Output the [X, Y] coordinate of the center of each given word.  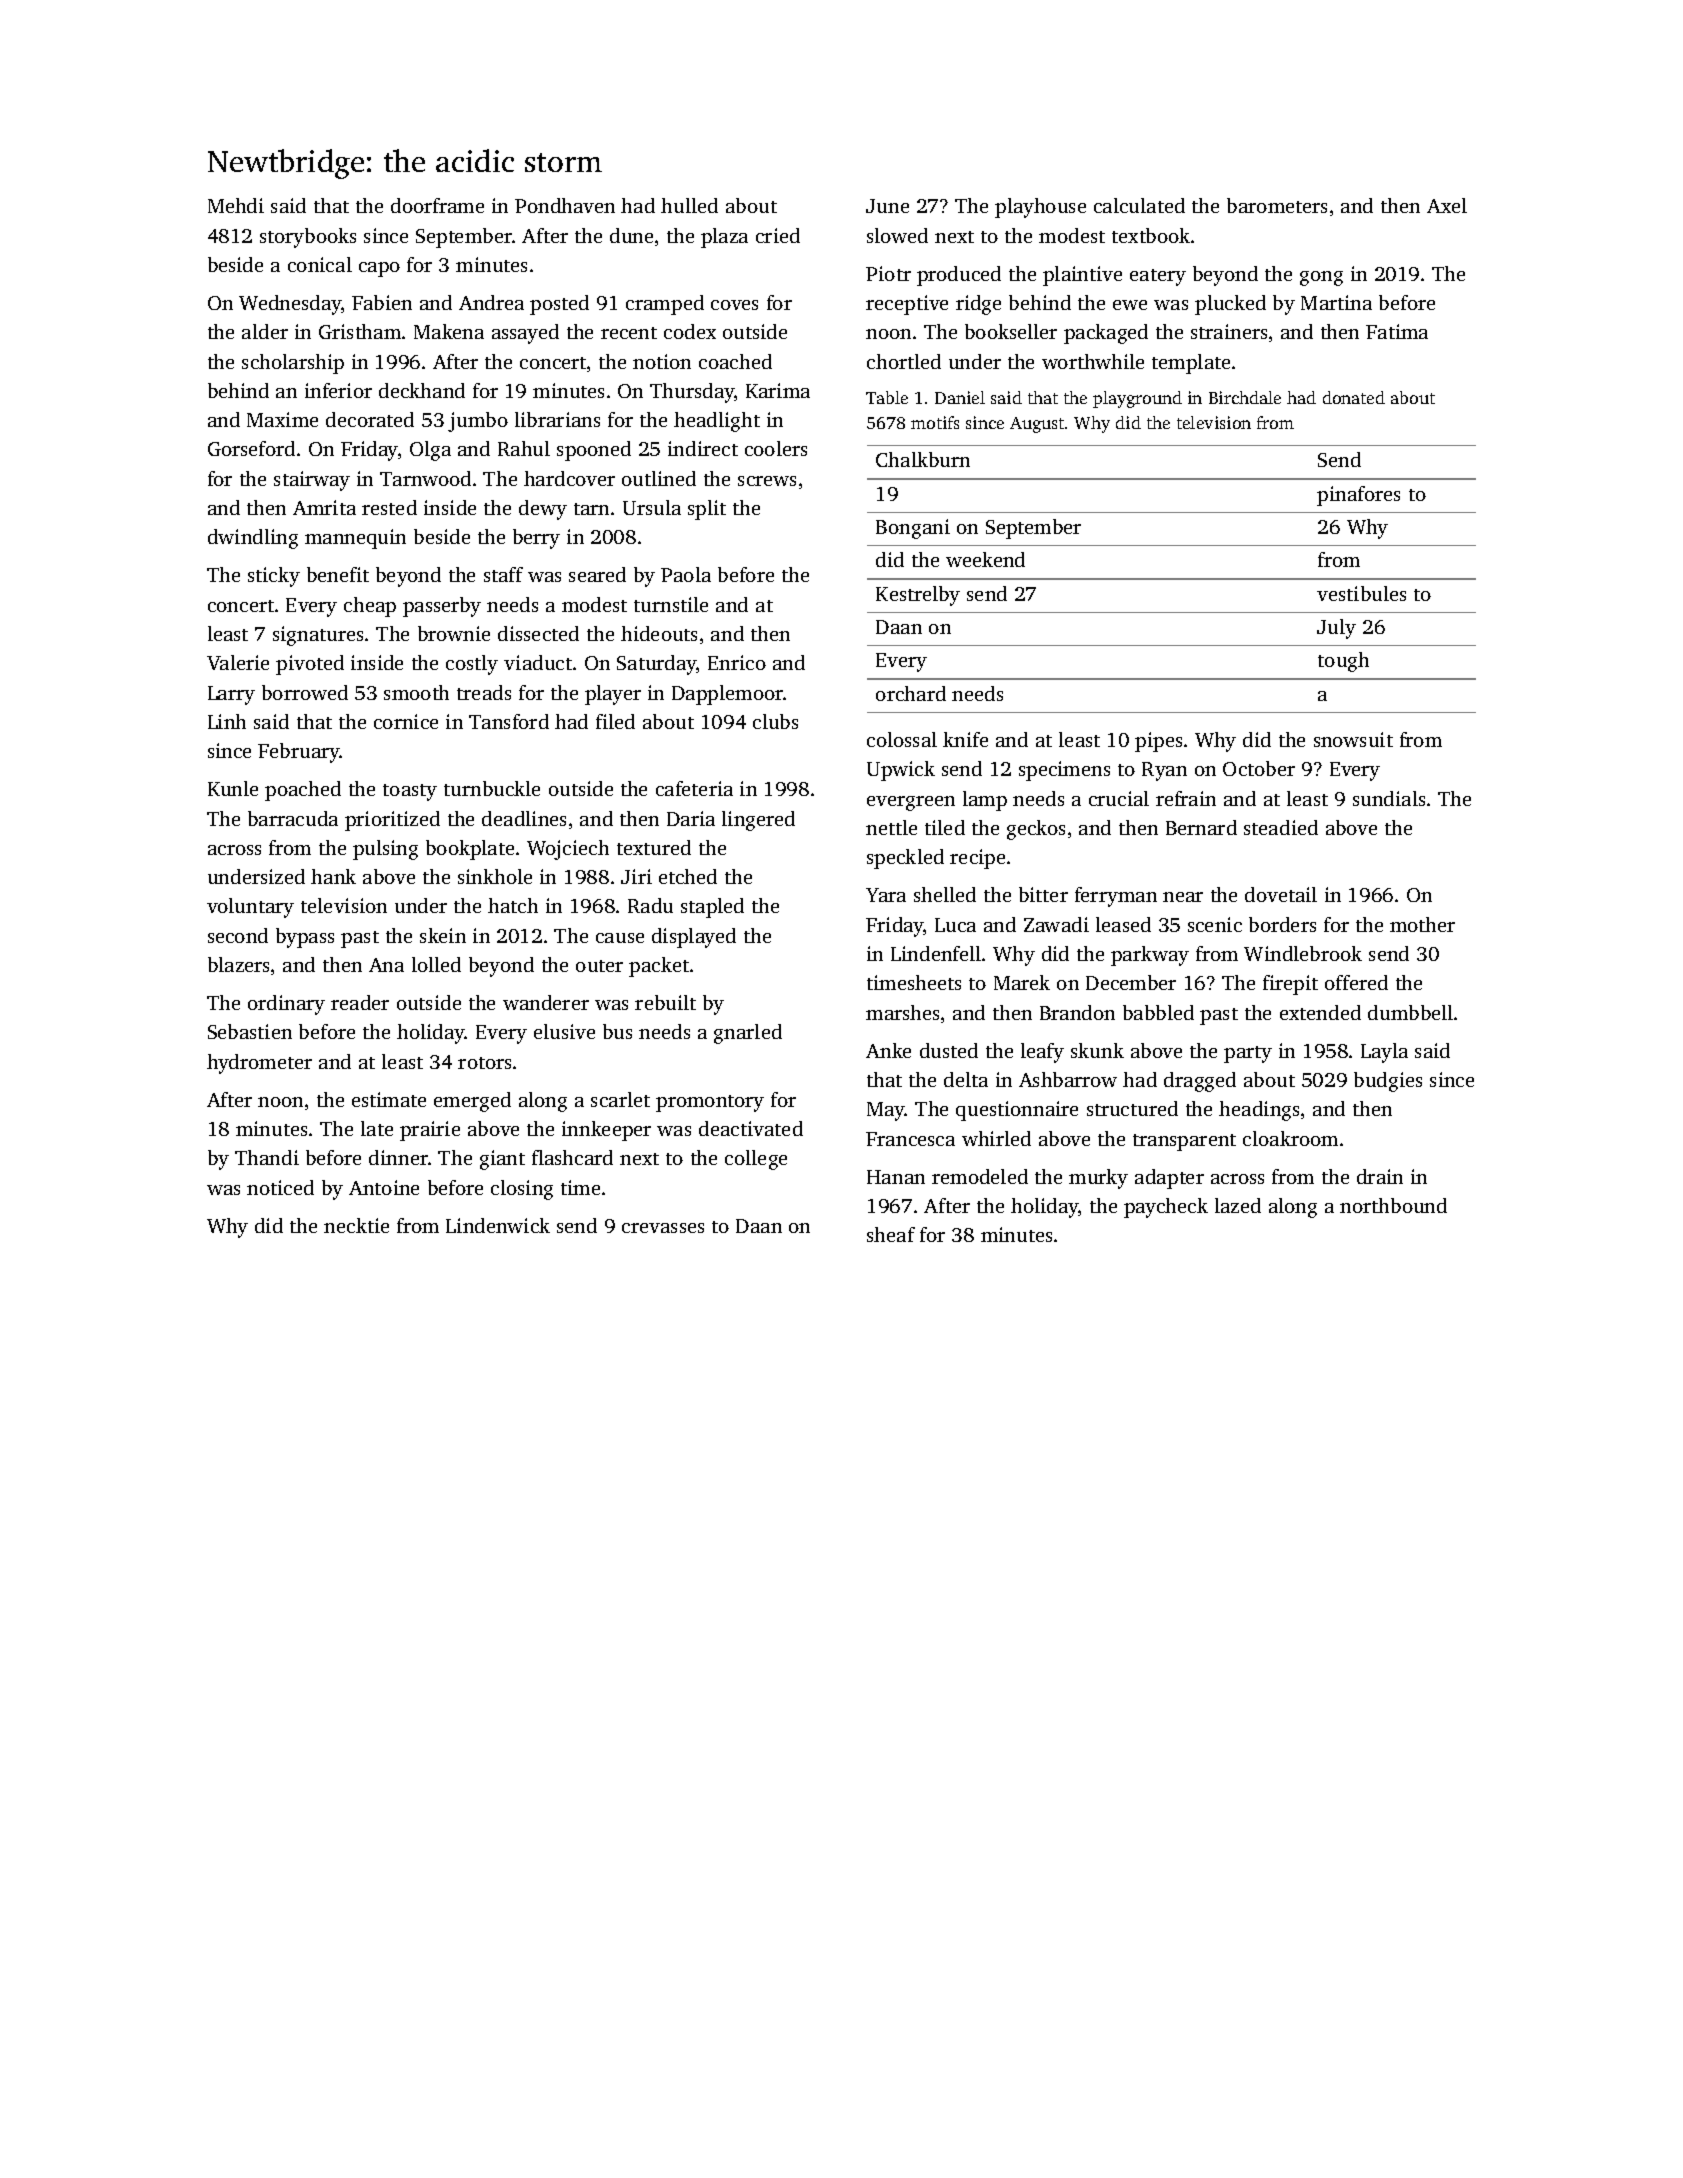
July [1336, 629]
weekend [985, 559]
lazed [1238, 1205]
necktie [356, 1225]
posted [559, 305]
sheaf [891, 1234]
